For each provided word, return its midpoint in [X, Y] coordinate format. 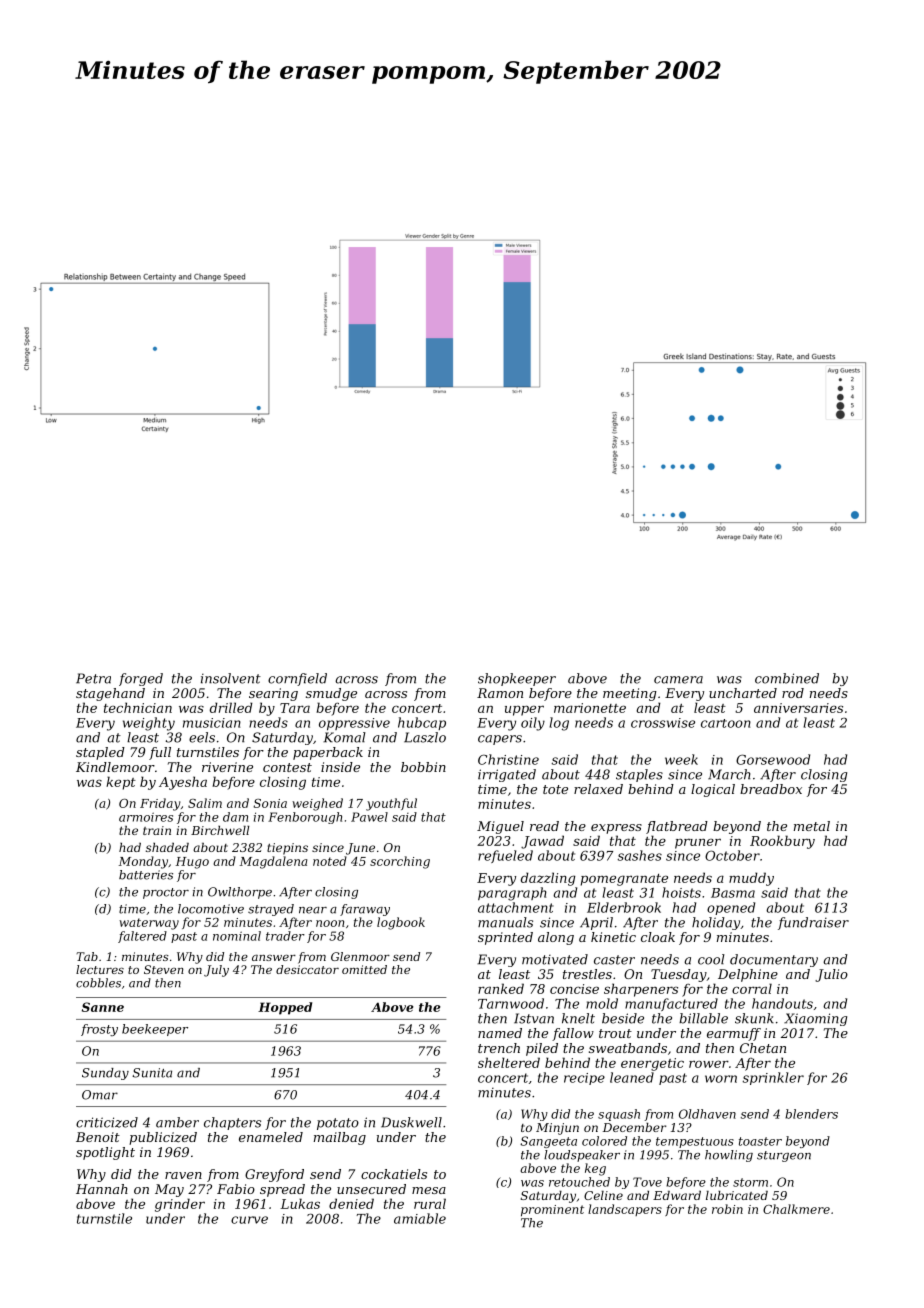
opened [731, 908]
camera [678, 680]
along [556, 938]
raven [183, 1175]
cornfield [297, 679]
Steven [164, 969]
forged [141, 679]
